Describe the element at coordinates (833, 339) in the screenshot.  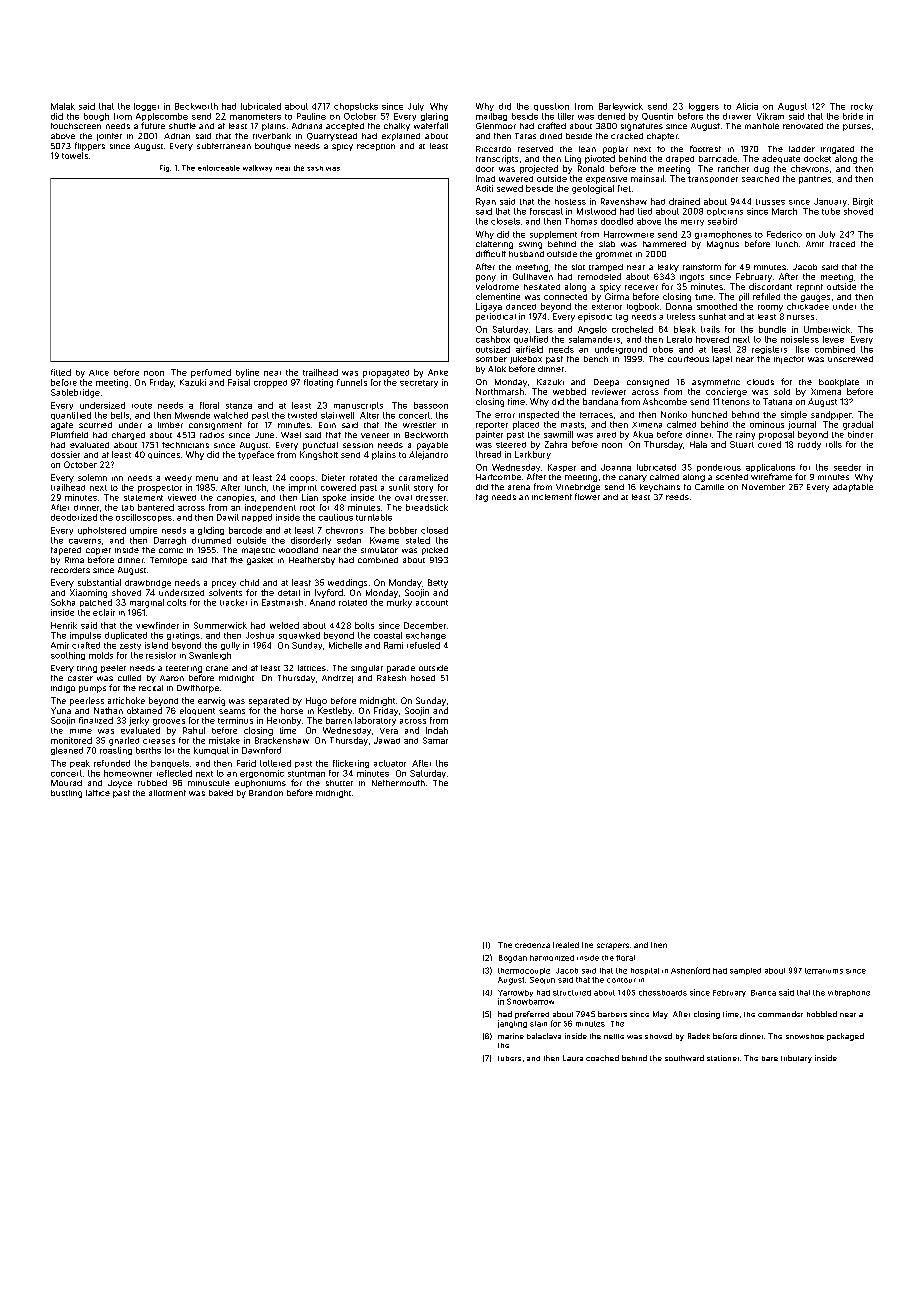
I see `levee` at that location.
